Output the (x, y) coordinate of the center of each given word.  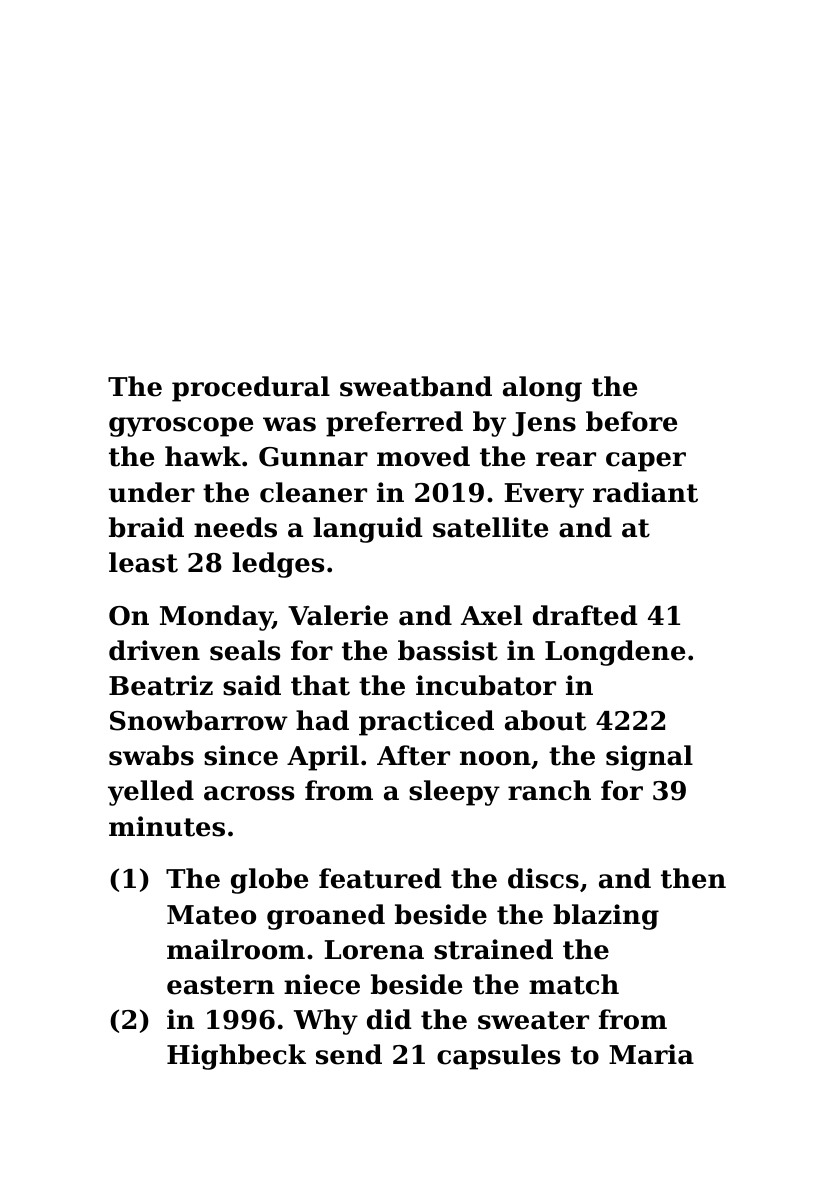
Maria (651, 1054)
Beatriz (161, 685)
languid (368, 530)
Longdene (615, 653)
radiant (645, 492)
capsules (498, 1057)
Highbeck (236, 1057)
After (413, 755)
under (152, 492)
